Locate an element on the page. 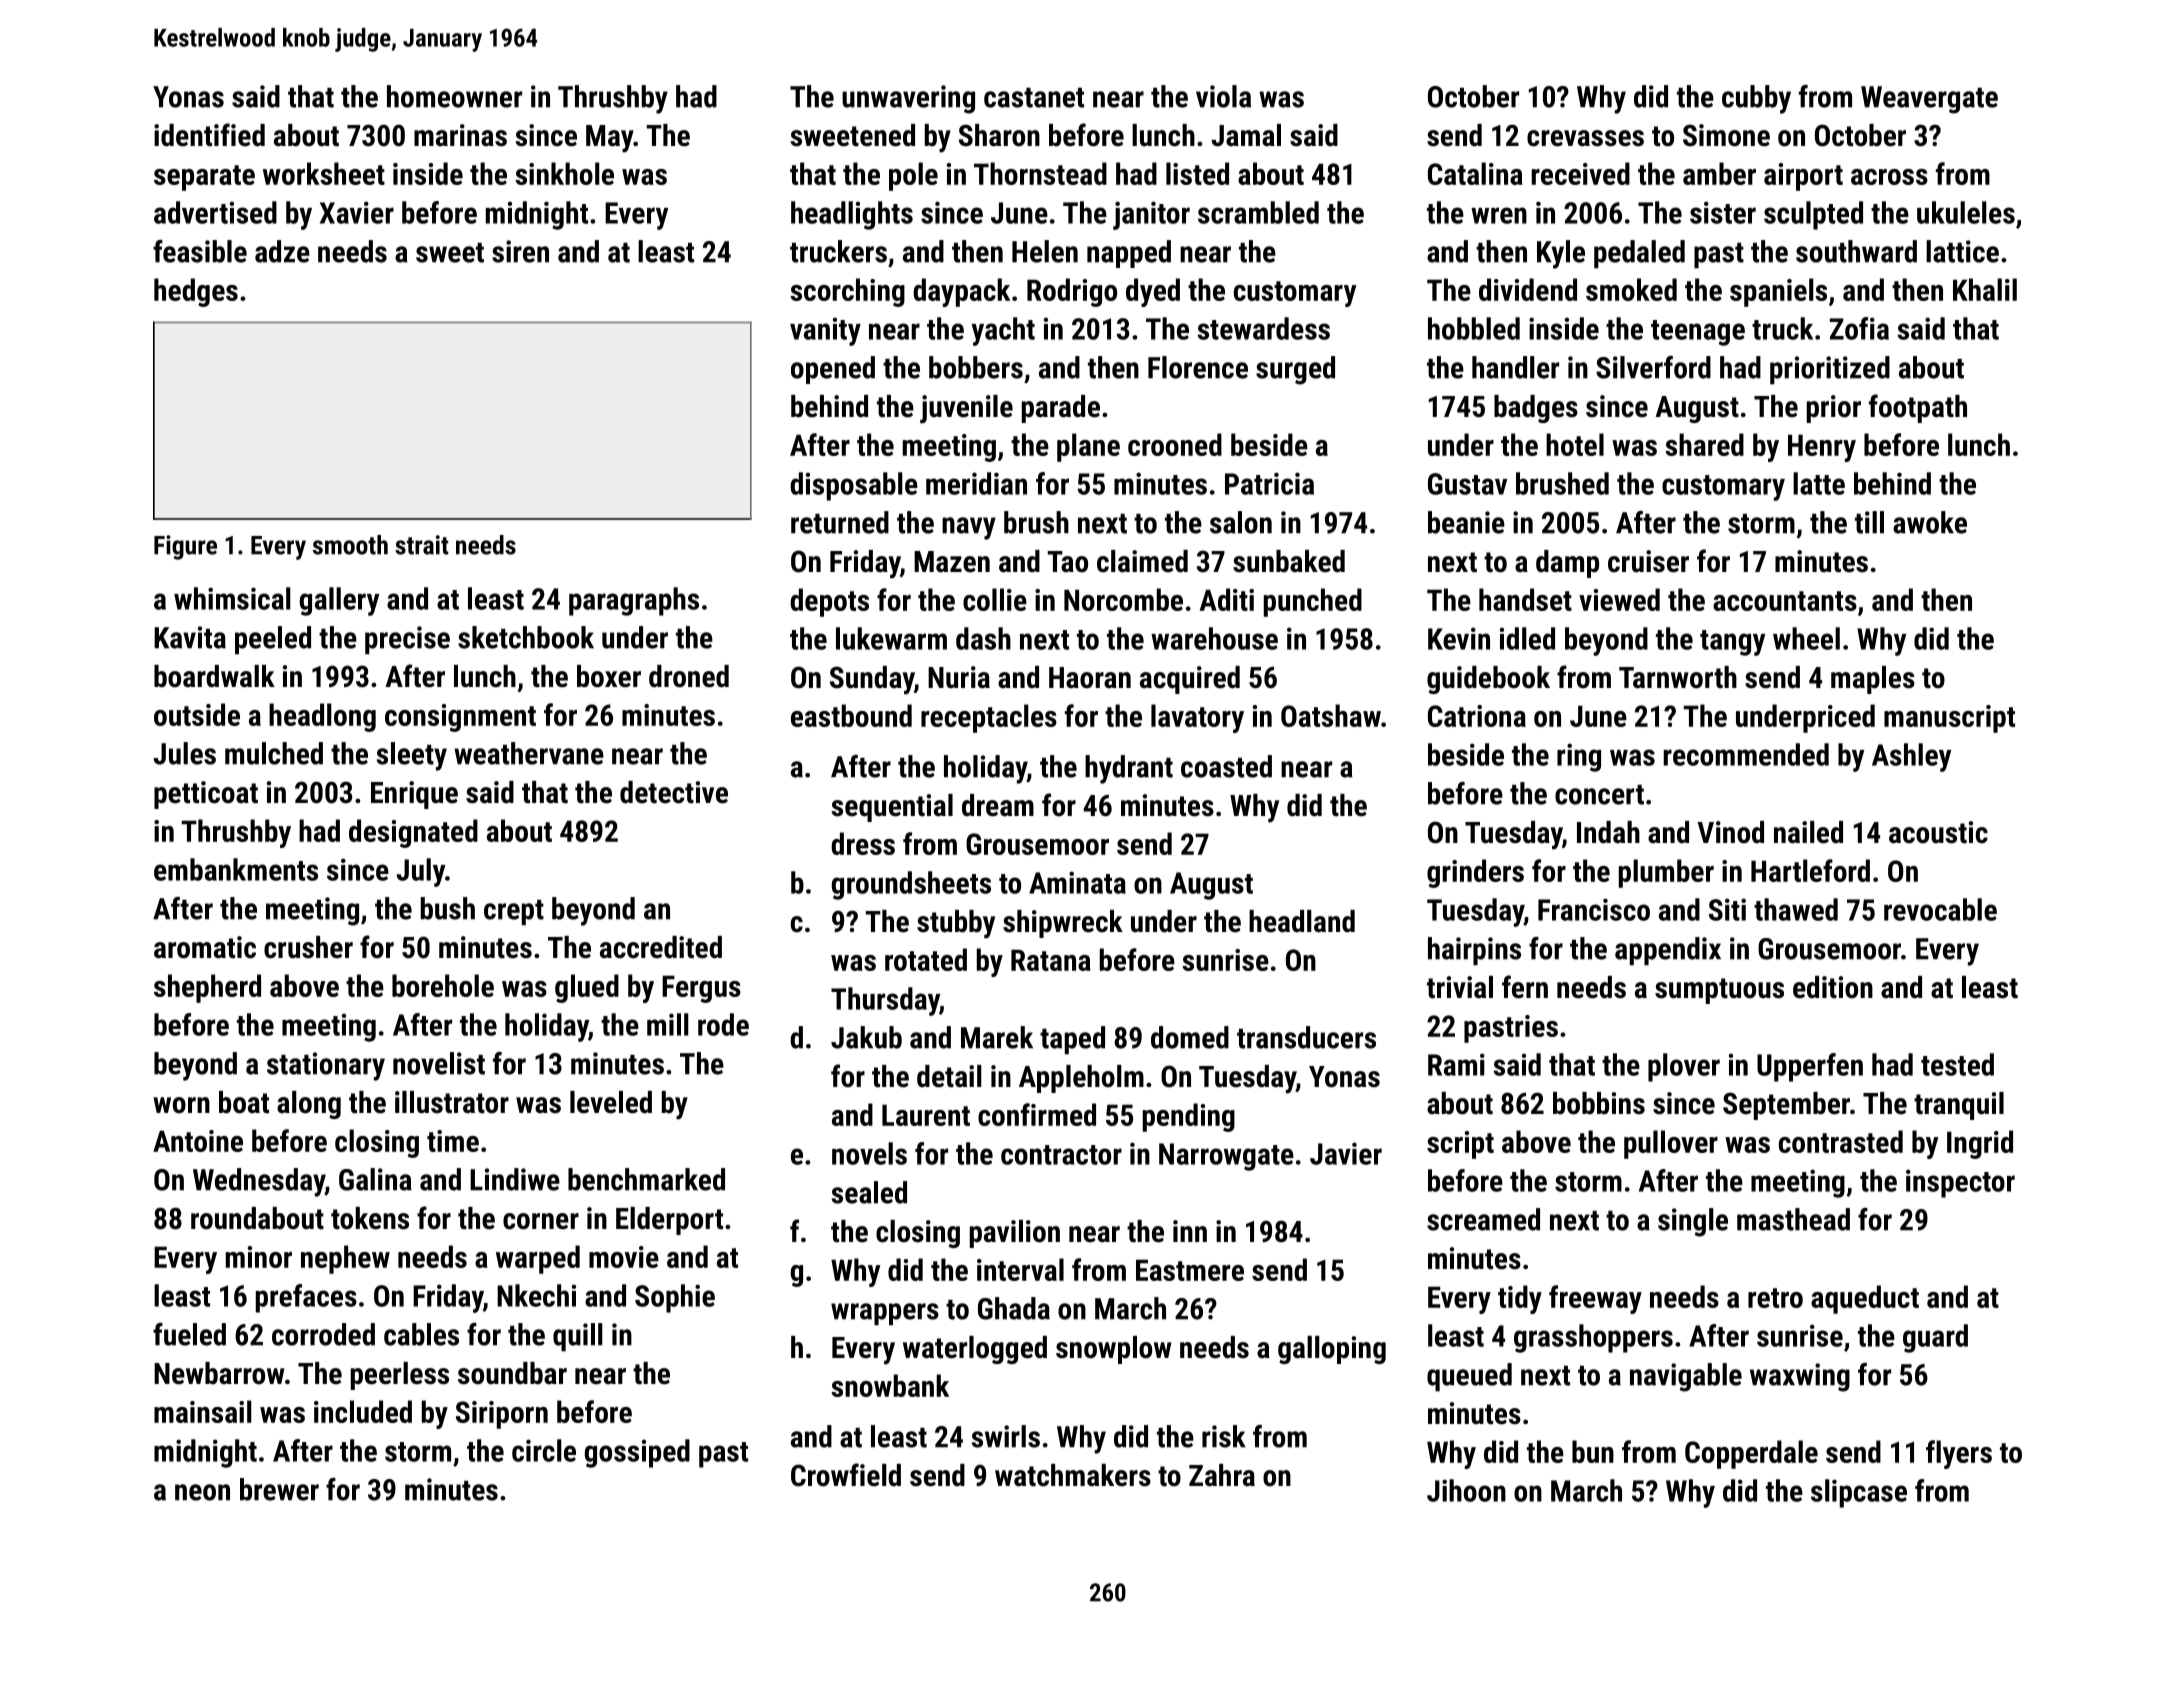 Image resolution: width=2178 pixels, height=1683 pixels. Newbarrow is located at coordinates (219, 1373).
